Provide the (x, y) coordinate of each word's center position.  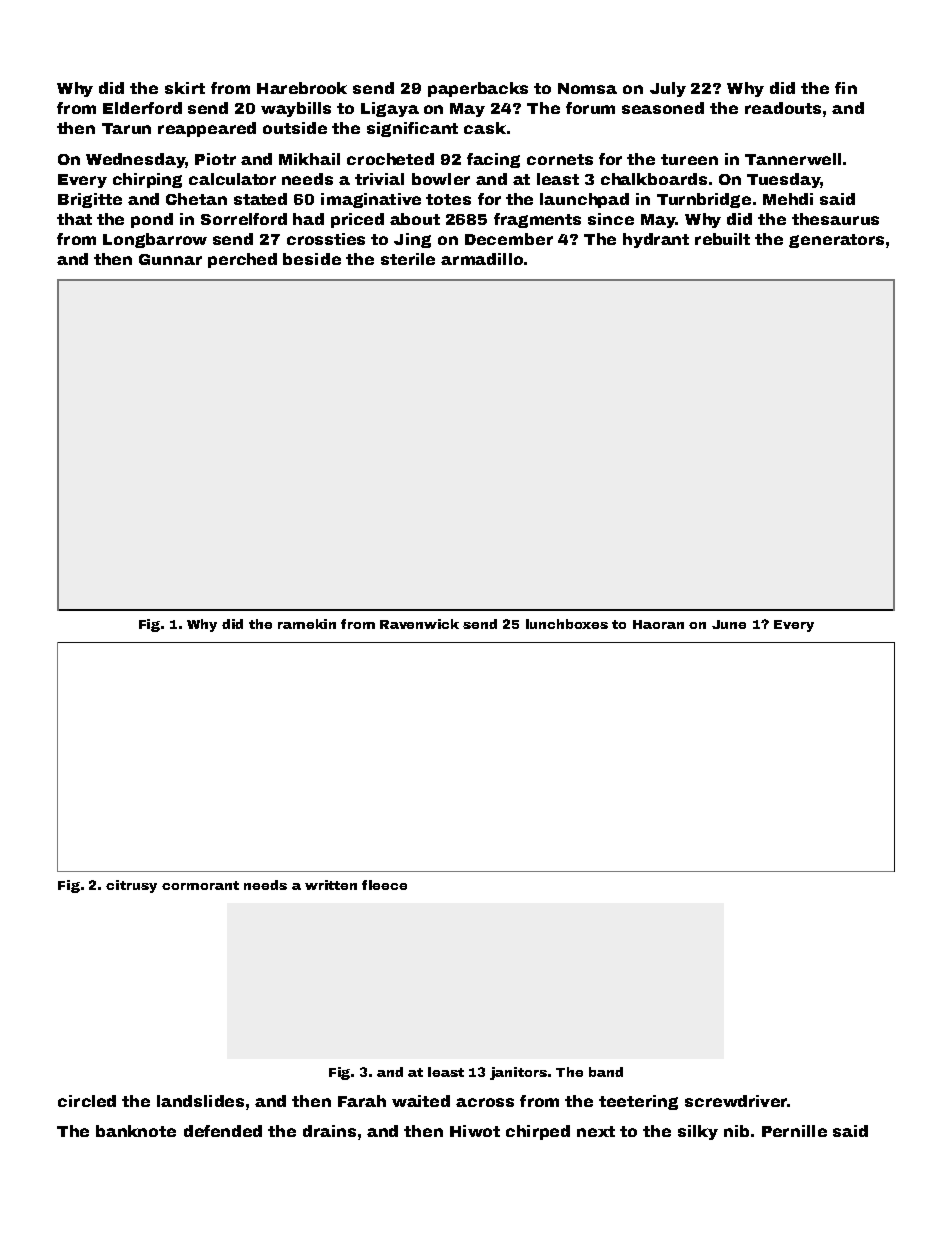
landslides (200, 1101)
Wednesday (135, 160)
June (729, 624)
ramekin (307, 624)
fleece (384, 885)
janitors (518, 1073)
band (606, 1072)
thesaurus (835, 219)
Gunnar (170, 259)
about (415, 219)
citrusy (131, 886)
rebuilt (722, 239)
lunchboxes (567, 624)
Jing (412, 240)
